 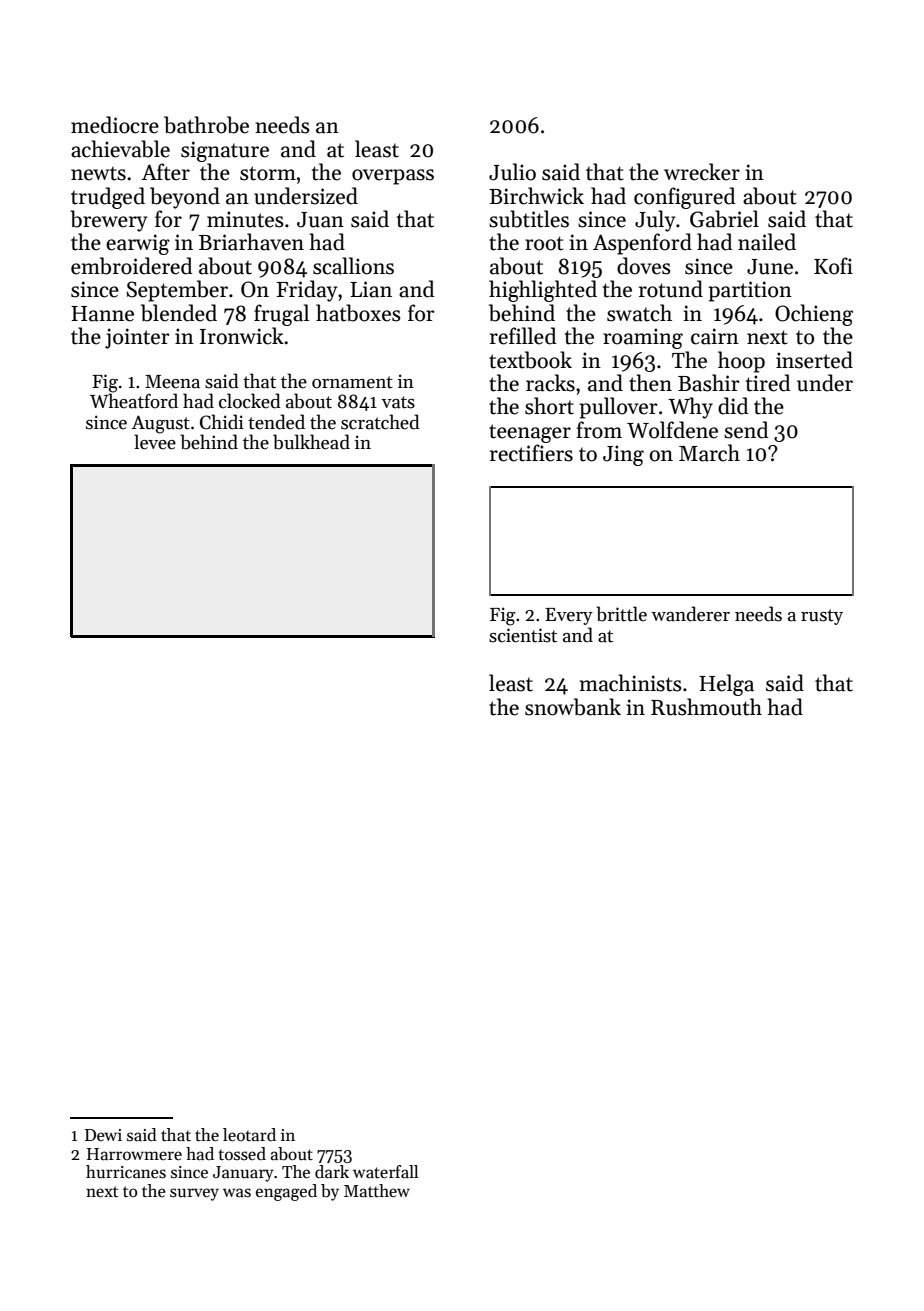 I want to click on waterfall, so click(x=386, y=1172).
